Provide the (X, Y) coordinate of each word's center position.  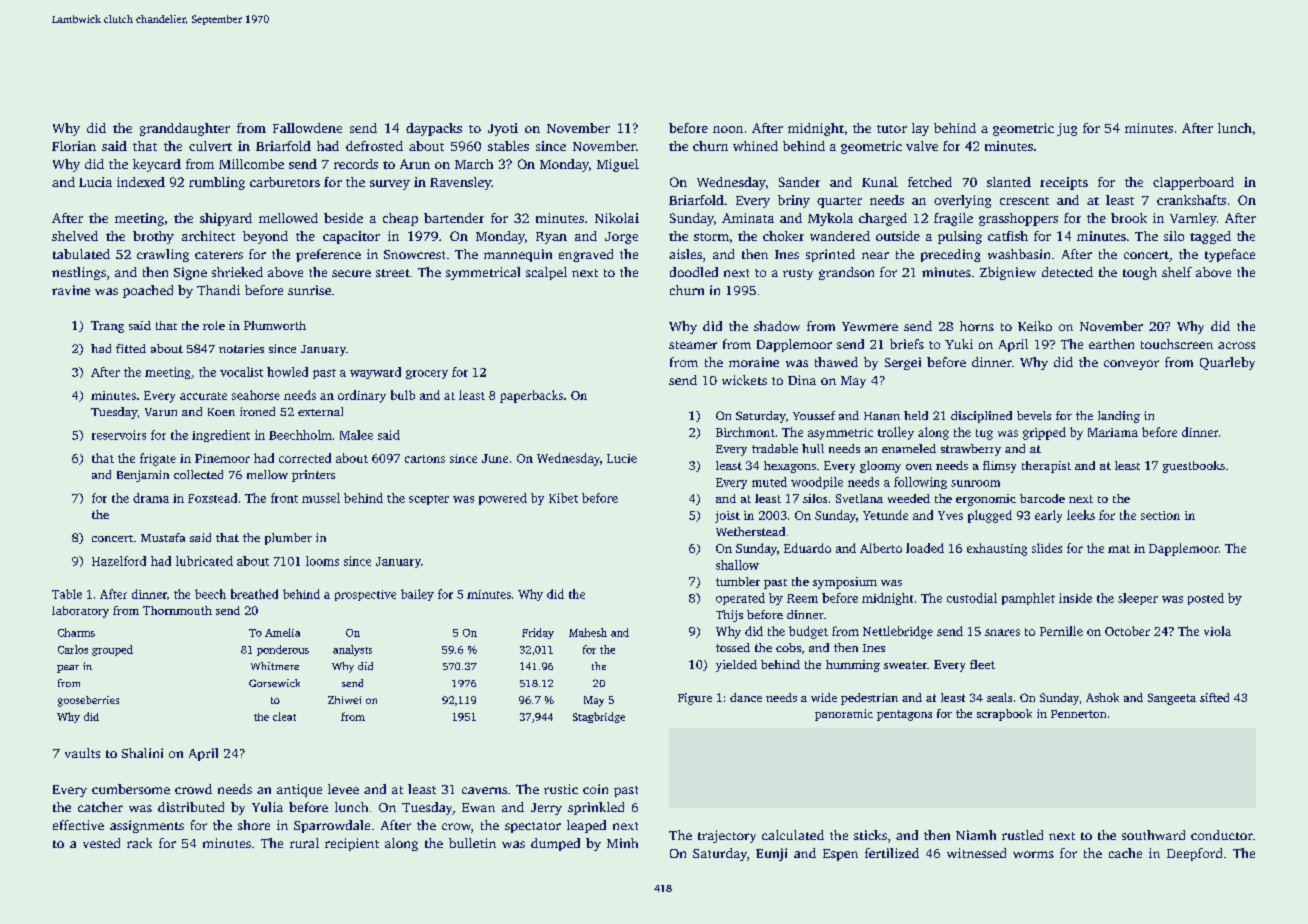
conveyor (1131, 365)
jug (1067, 129)
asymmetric (840, 434)
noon (728, 129)
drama (151, 498)
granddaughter (185, 129)
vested (101, 843)
